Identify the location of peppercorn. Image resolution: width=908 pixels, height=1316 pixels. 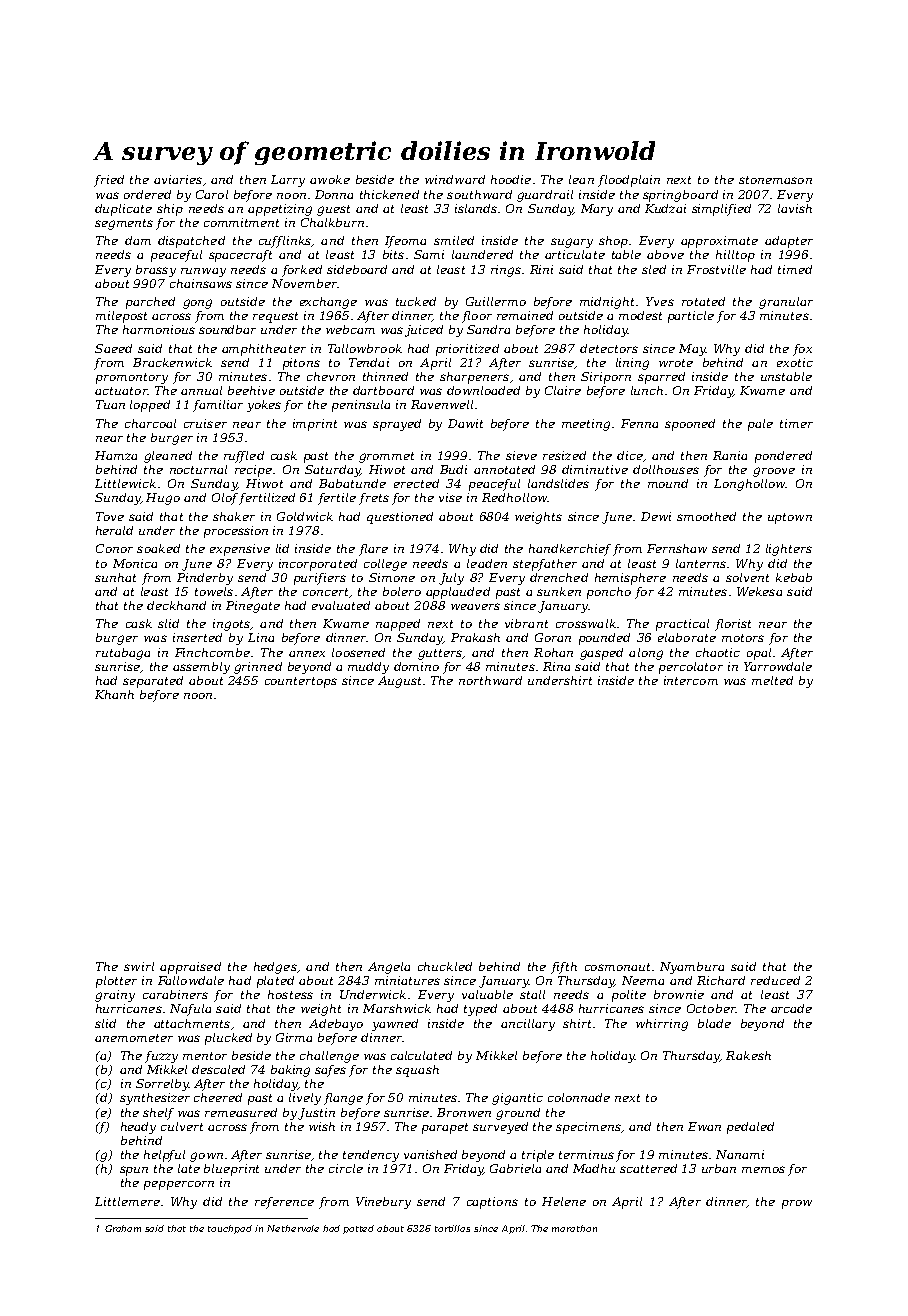
(179, 1185).
